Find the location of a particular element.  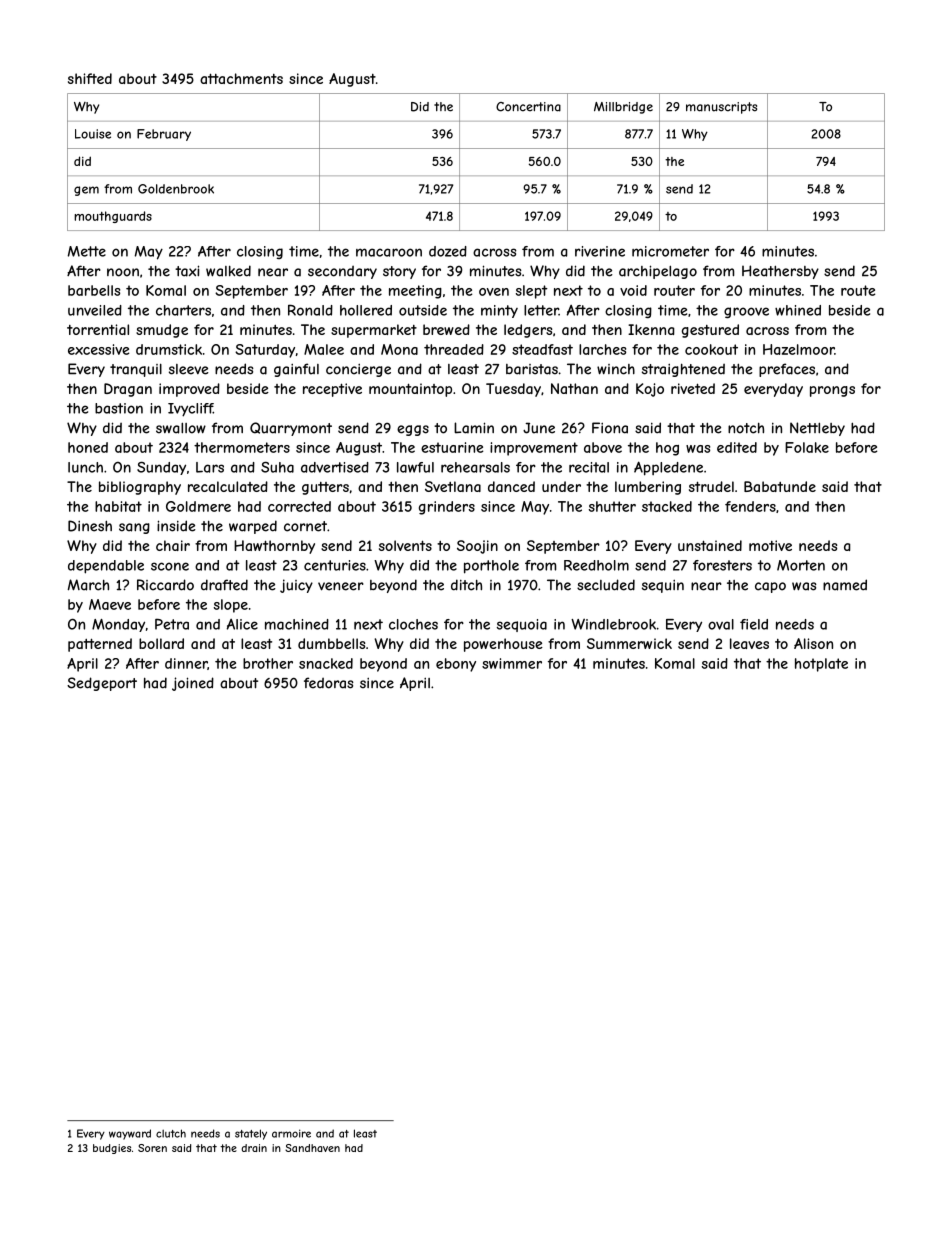

hotplate is located at coordinates (821, 665).
